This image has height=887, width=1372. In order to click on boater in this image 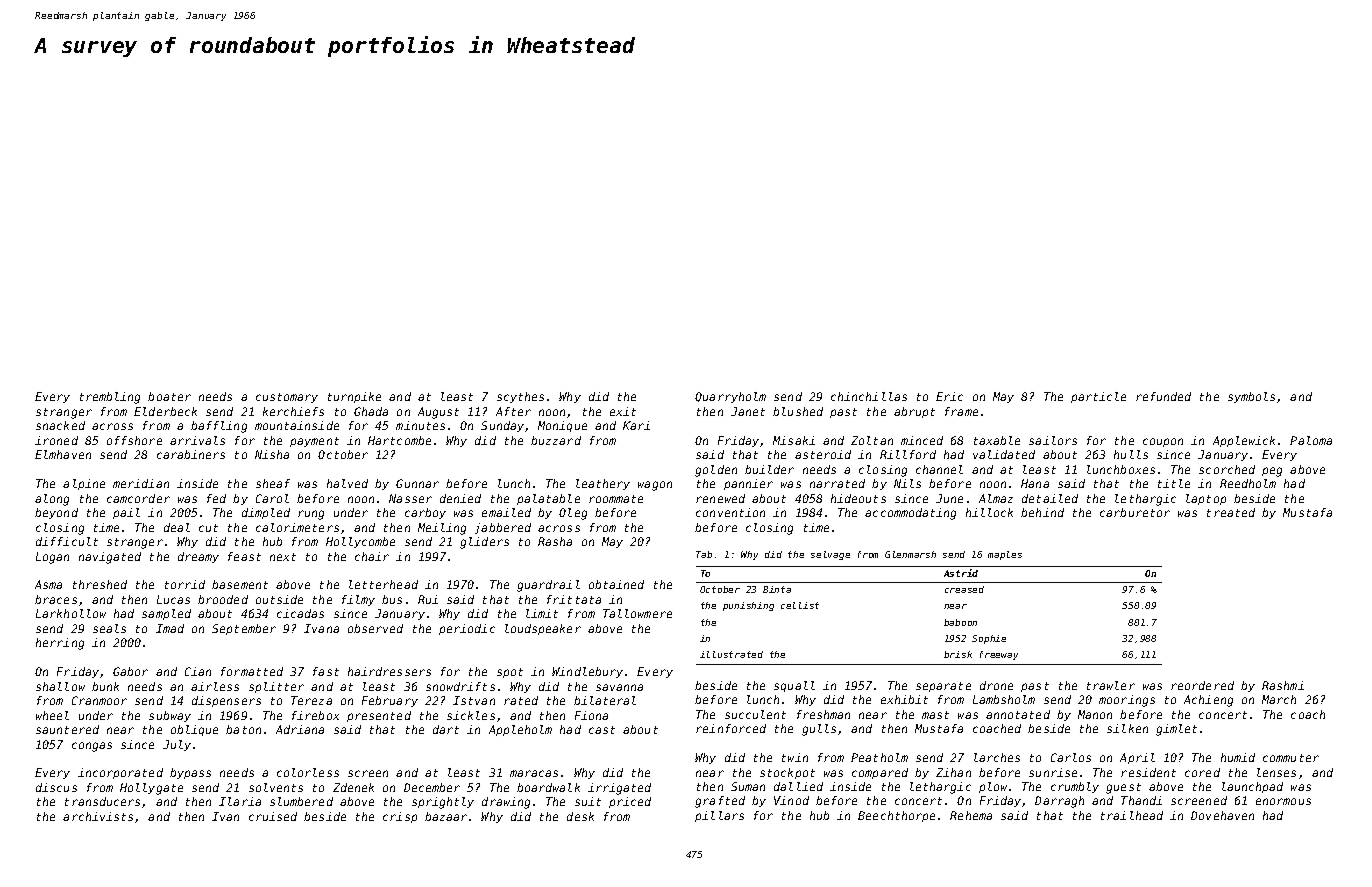, I will do `click(169, 396)`.
